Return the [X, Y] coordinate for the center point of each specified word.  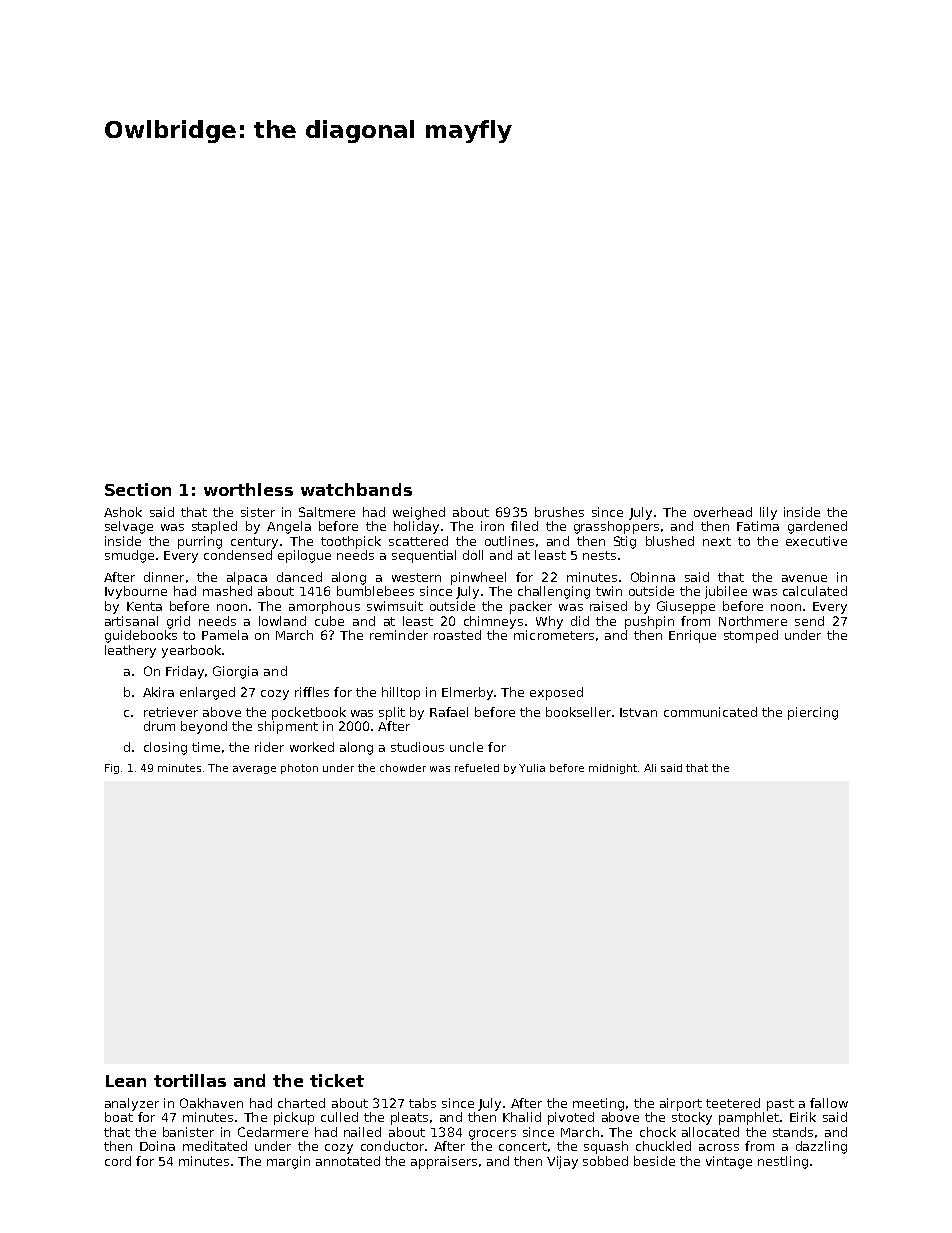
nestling [783, 1162]
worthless [248, 489]
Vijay [562, 1162]
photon [299, 769]
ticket [337, 1080]
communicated [710, 712]
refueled [477, 768]
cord [118, 1161]
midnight [613, 769]
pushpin [649, 622]
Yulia [532, 768]
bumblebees [375, 591]
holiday [416, 527]
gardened [817, 527]
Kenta [144, 606]
